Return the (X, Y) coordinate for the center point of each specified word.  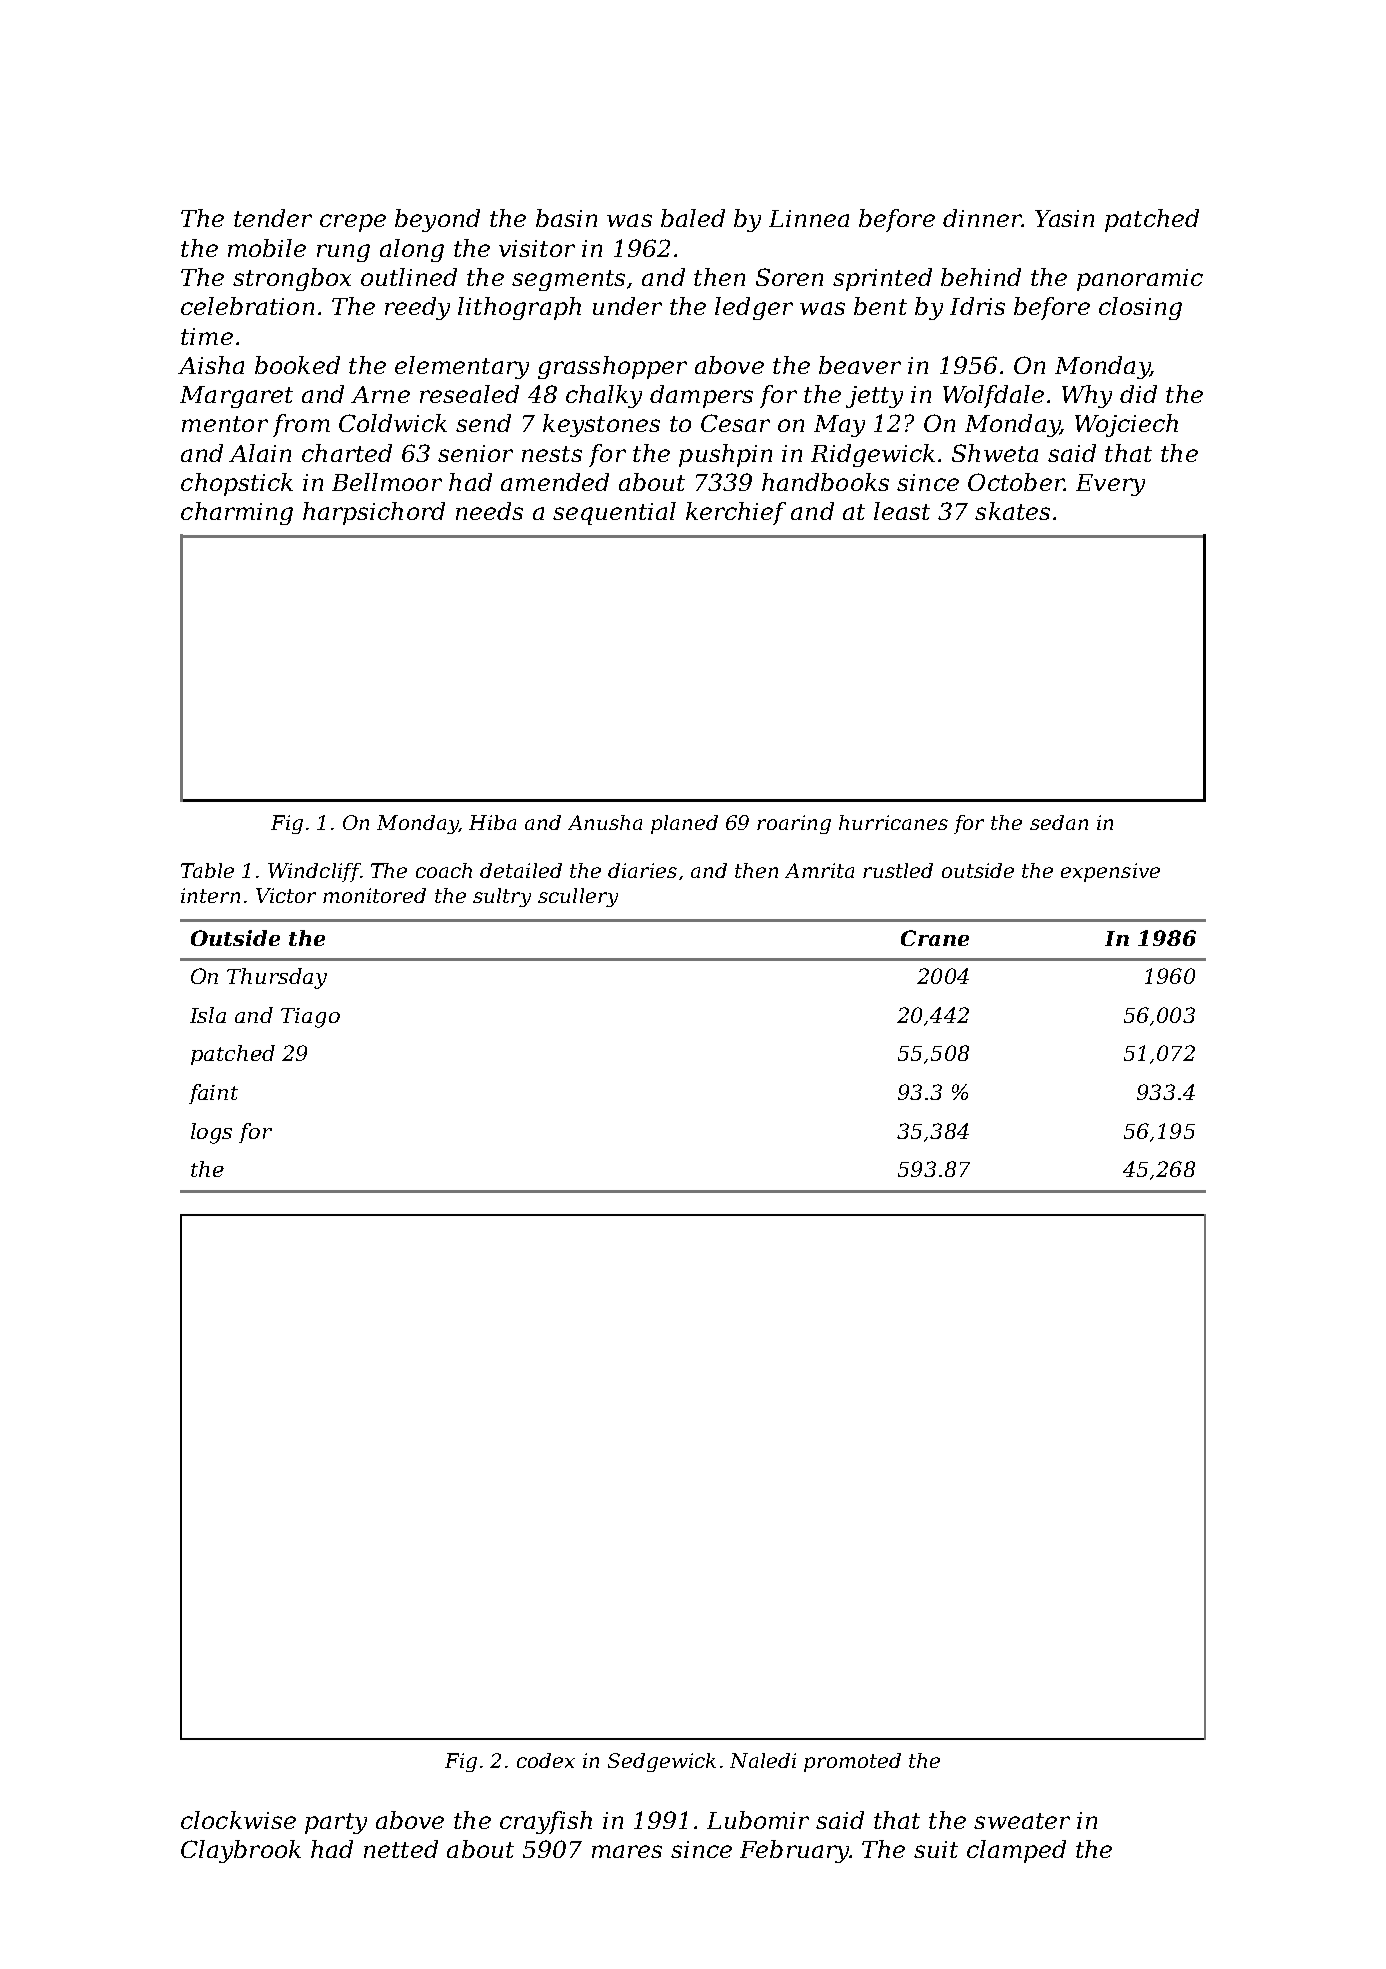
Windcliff (314, 872)
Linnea (809, 218)
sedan (1059, 822)
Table (207, 870)
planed (684, 824)
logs (211, 1133)
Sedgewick (662, 1762)
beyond (437, 220)
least (902, 511)
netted (401, 1849)
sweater (1022, 1821)
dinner (982, 218)
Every (1110, 485)
